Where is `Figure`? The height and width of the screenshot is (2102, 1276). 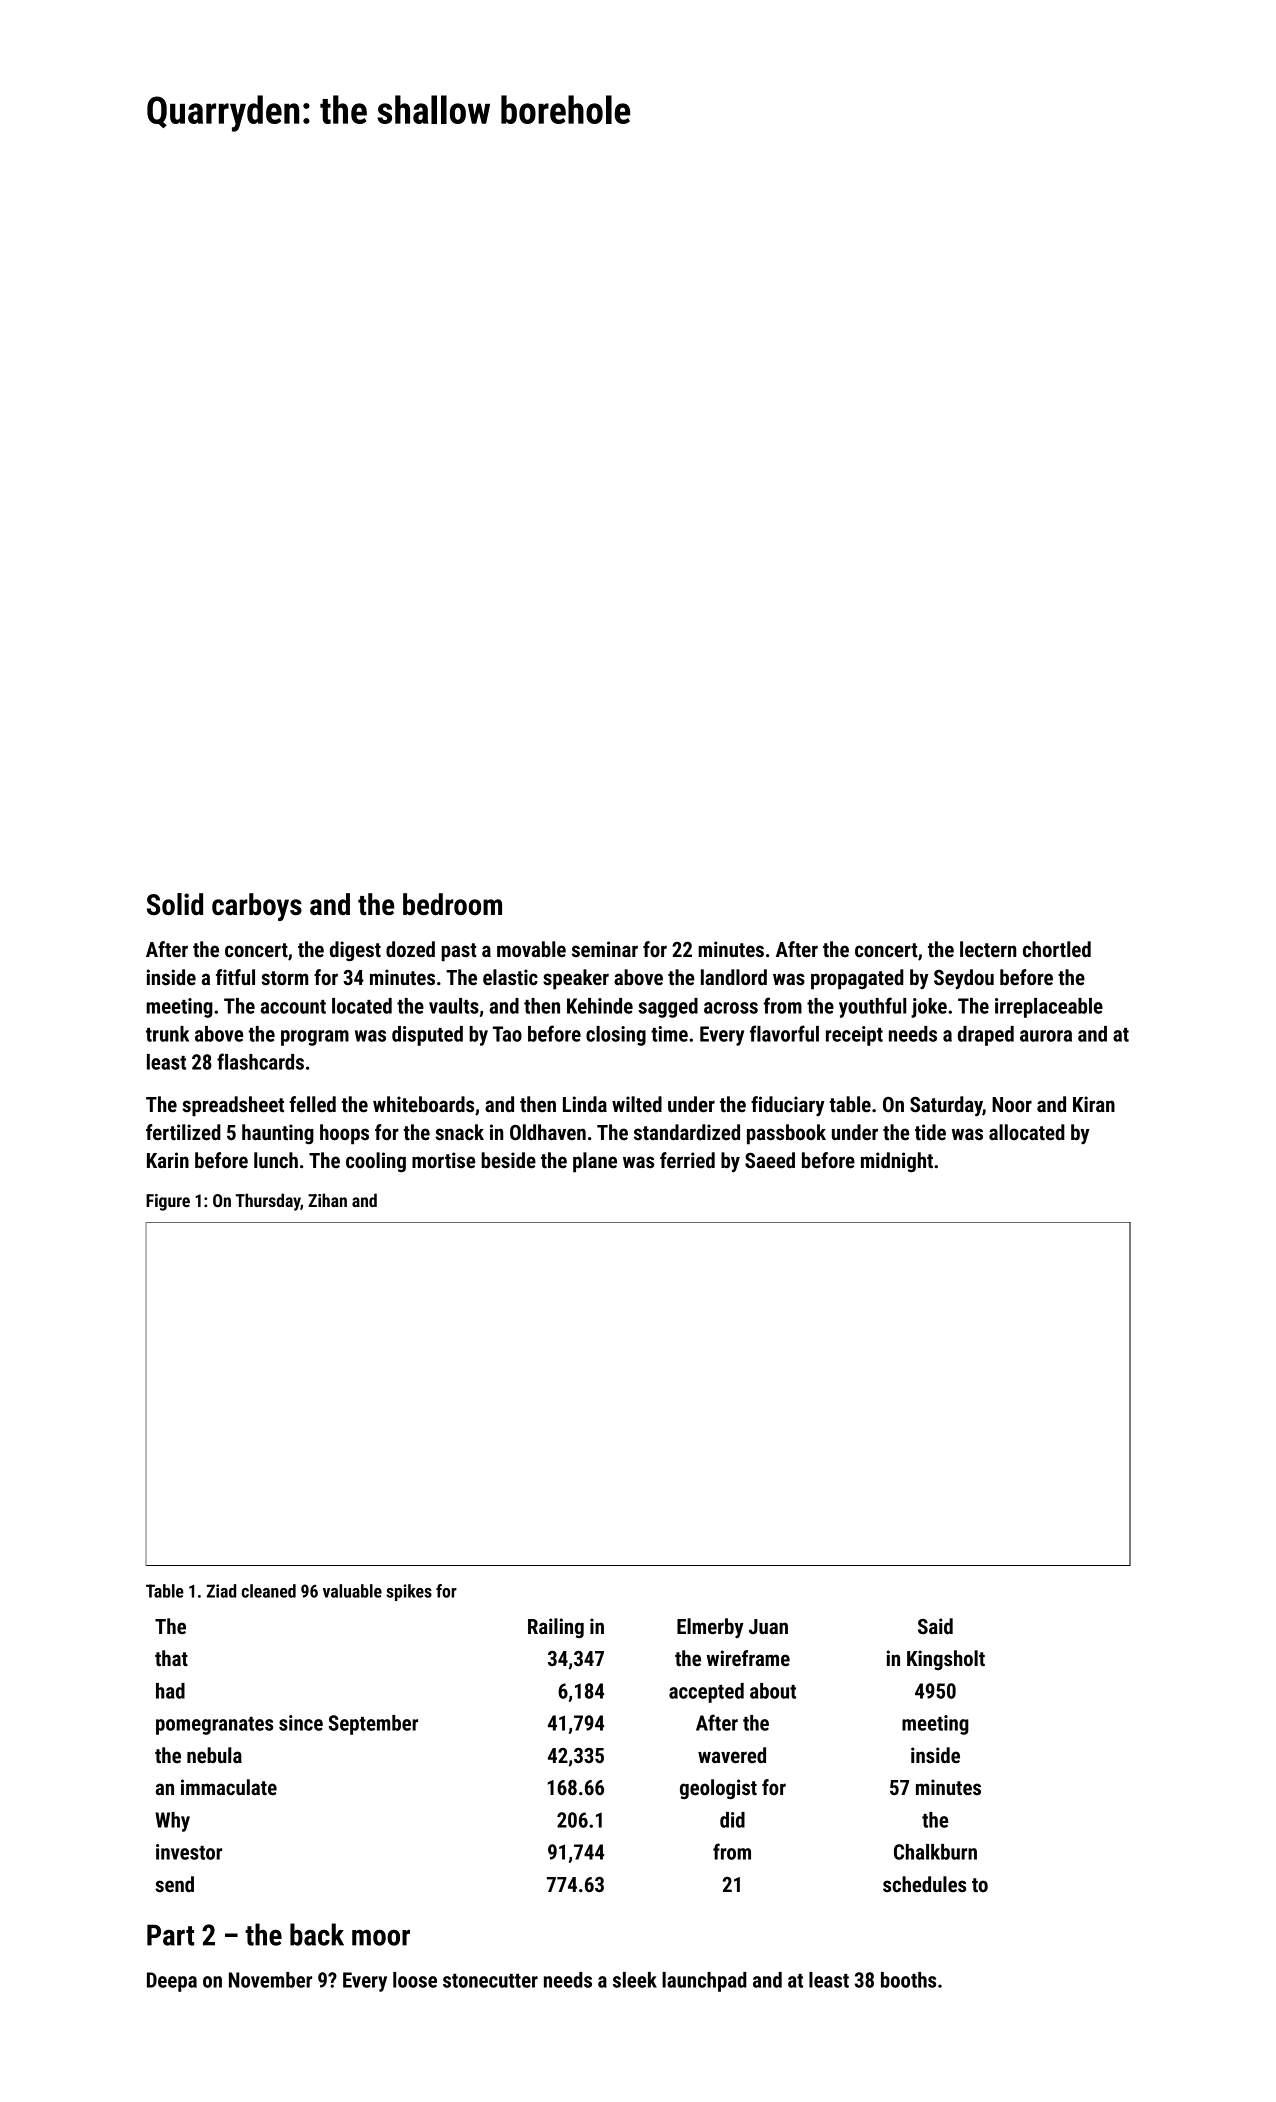
Figure is located at coordinates (168, 1202).
